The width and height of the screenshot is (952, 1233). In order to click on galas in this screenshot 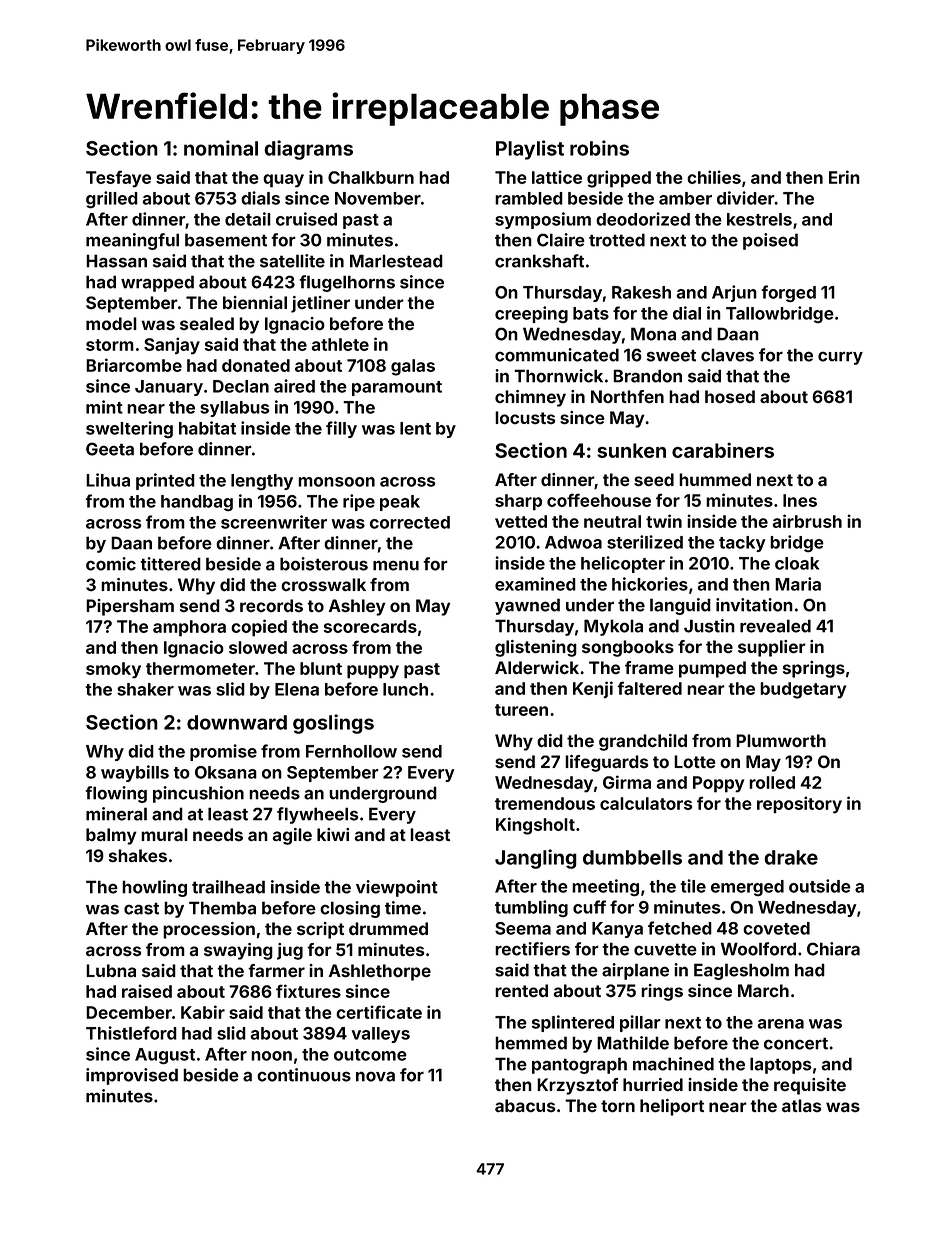, I will do `click(413, 367)`.
